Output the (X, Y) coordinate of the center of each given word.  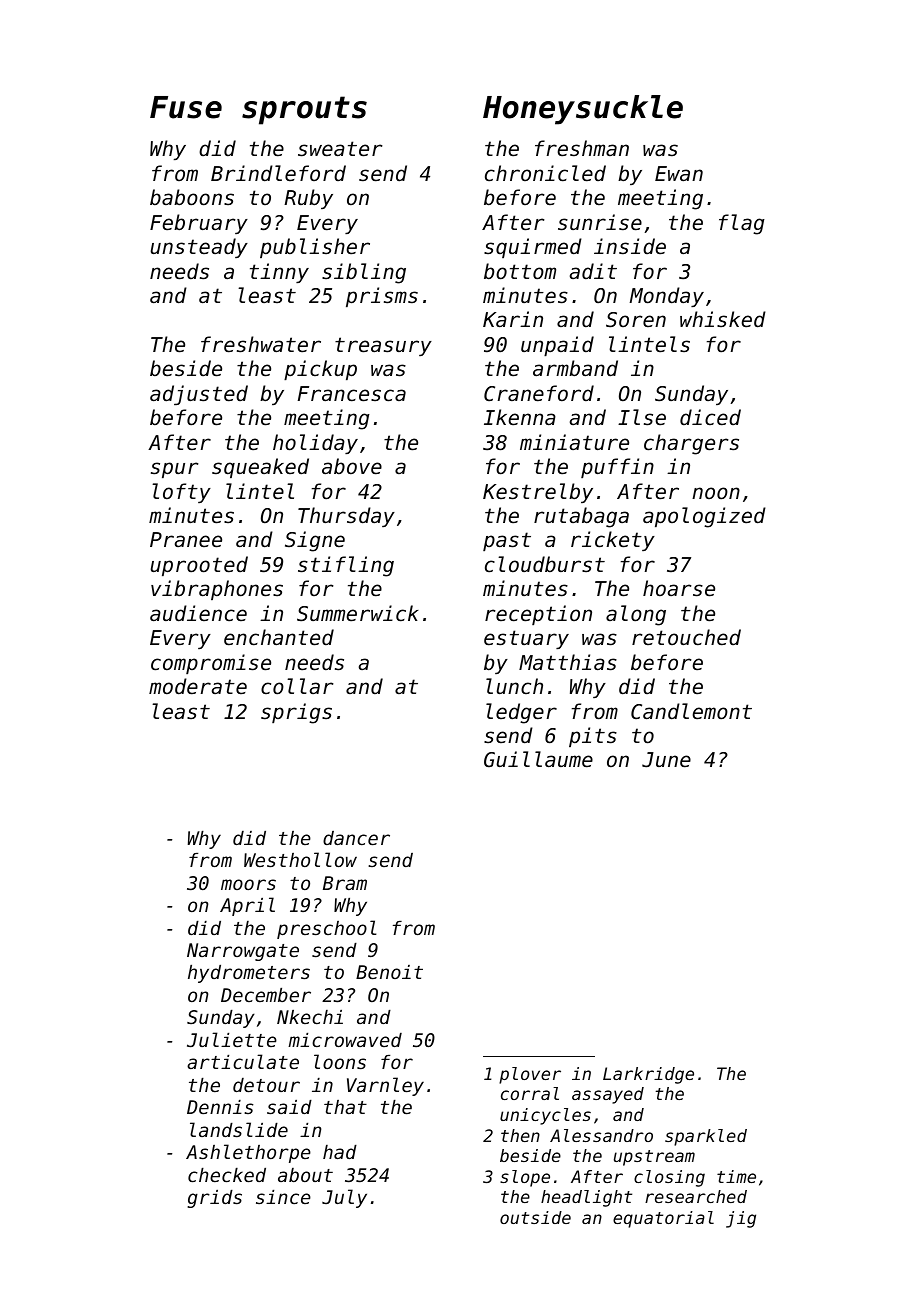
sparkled (706, 1137)
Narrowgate (243, 952)
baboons (192, 197)
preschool (327, 929)
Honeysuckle (583, 110)
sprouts (304, 110)
